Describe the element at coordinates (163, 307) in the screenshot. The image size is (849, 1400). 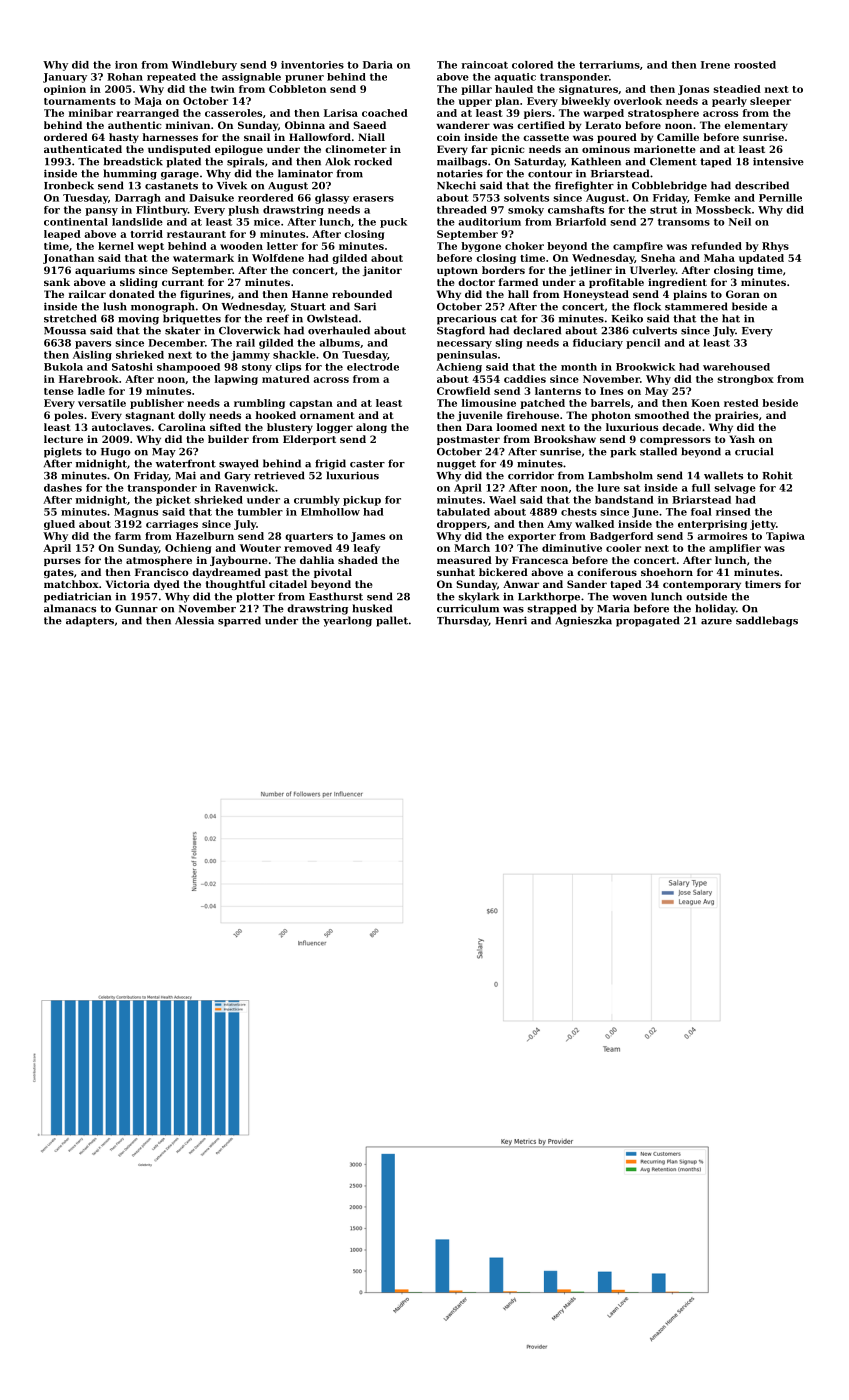
I see `monograph` at that location.
